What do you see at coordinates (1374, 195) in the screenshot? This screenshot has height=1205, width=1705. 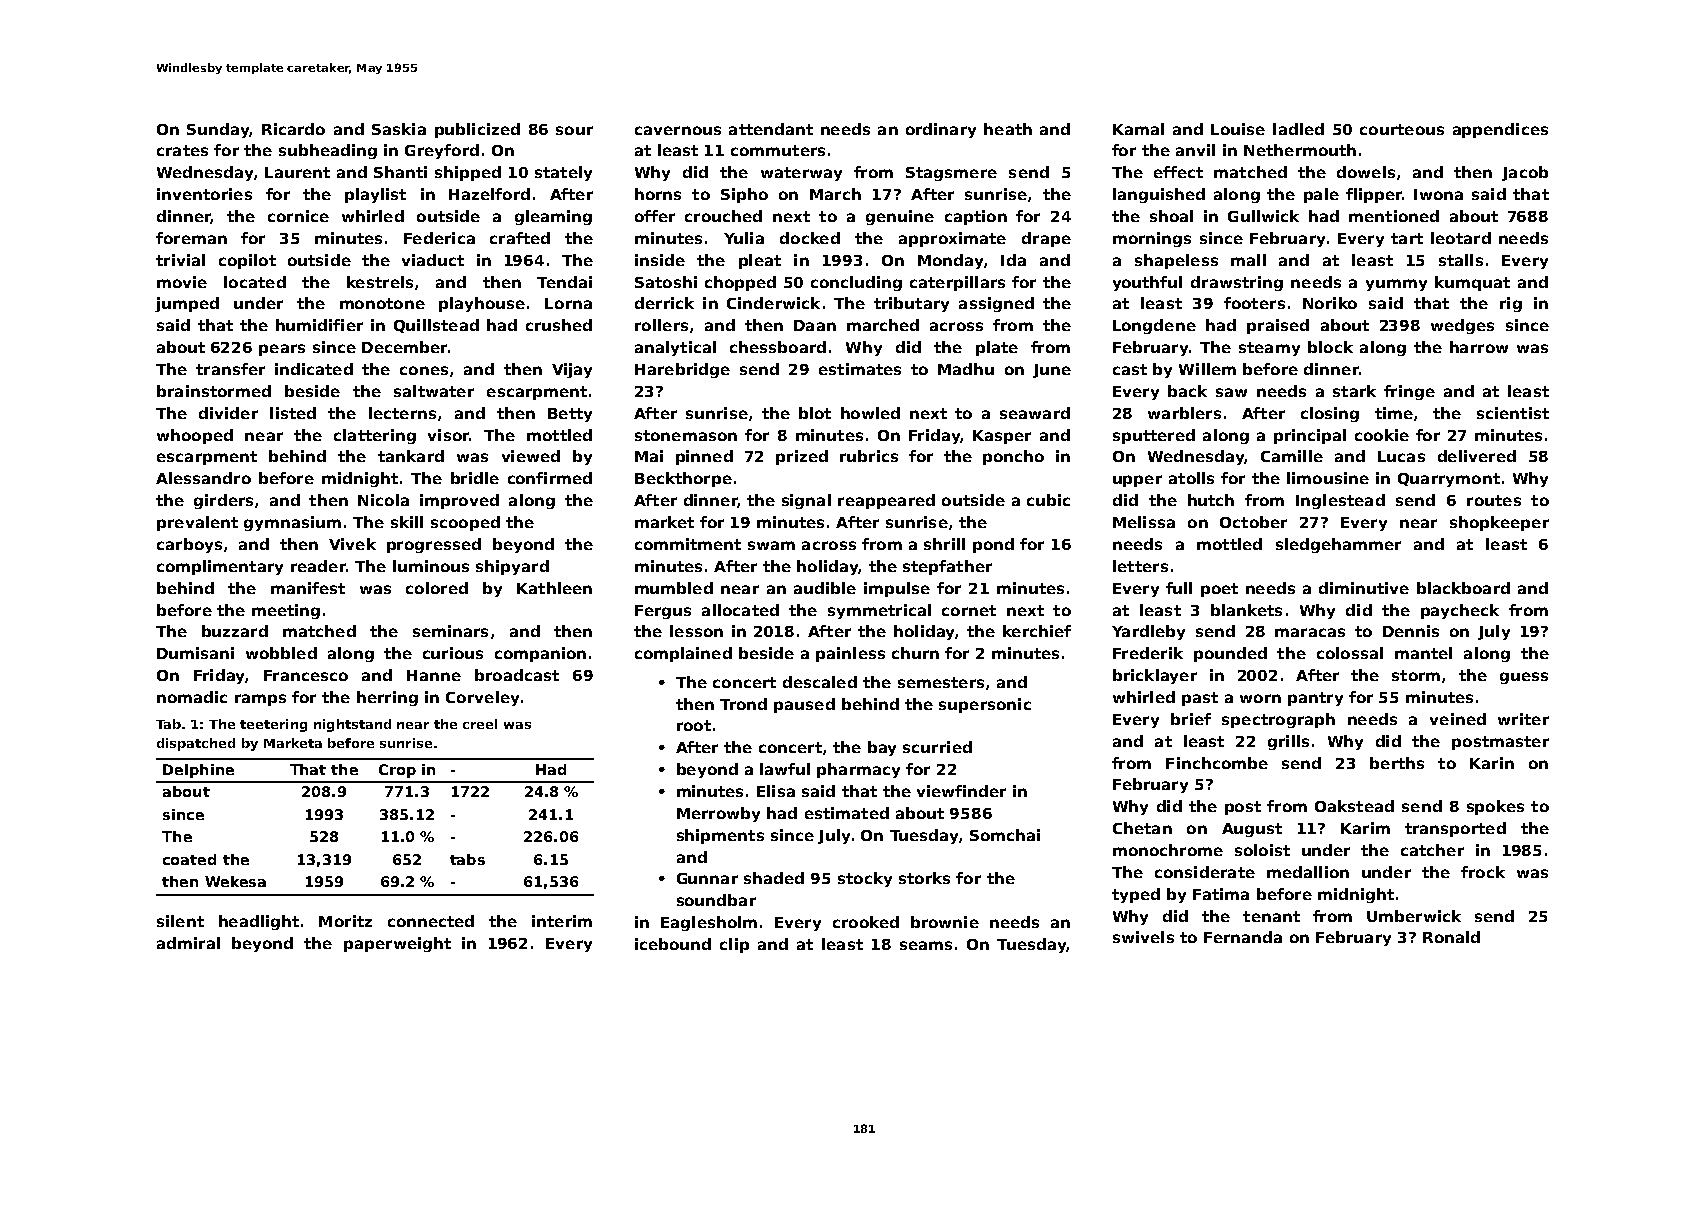 I see `flipper` at bounding box center [1374, 195].
